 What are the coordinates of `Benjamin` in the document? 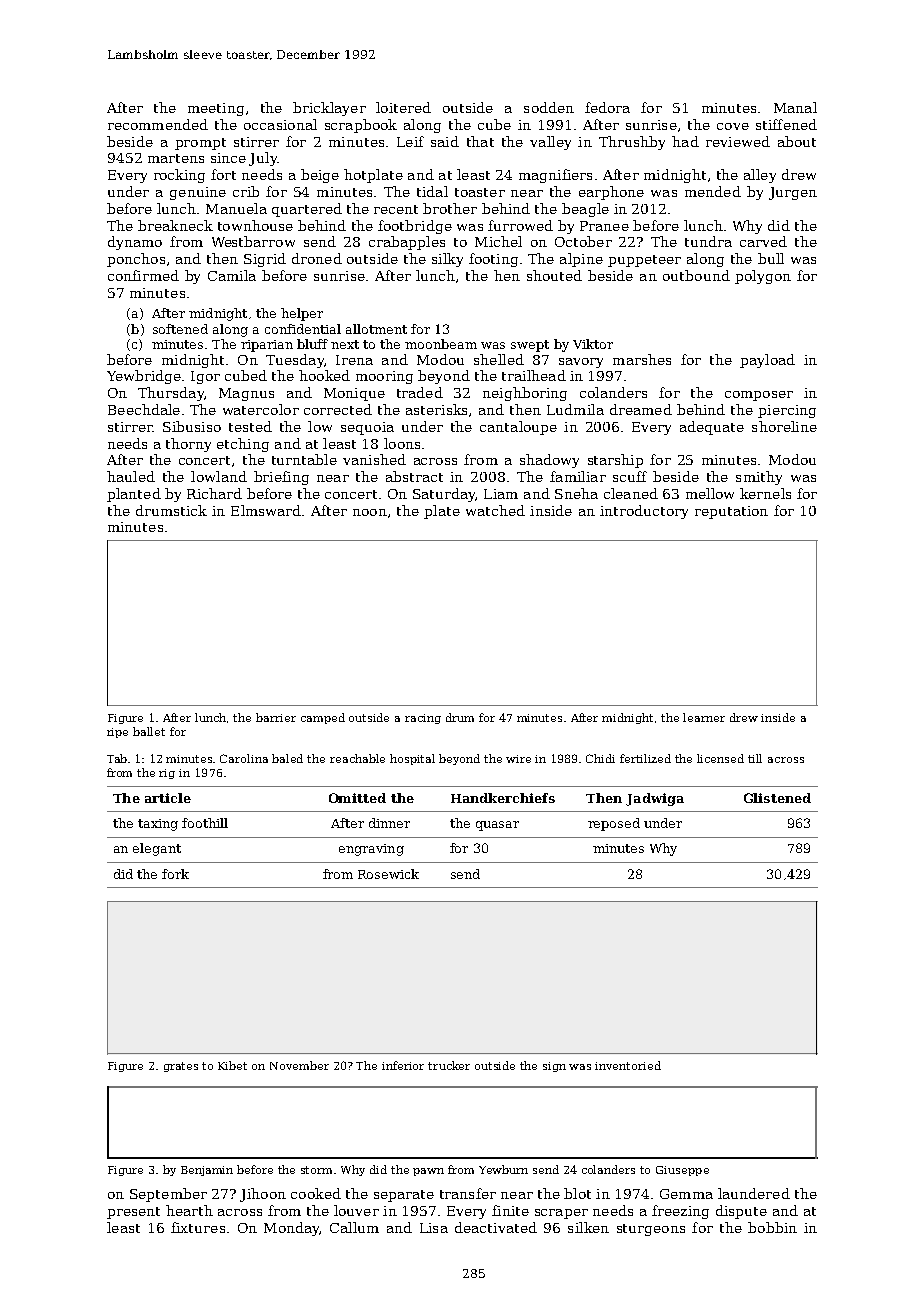 It's located at (207, 1171).
